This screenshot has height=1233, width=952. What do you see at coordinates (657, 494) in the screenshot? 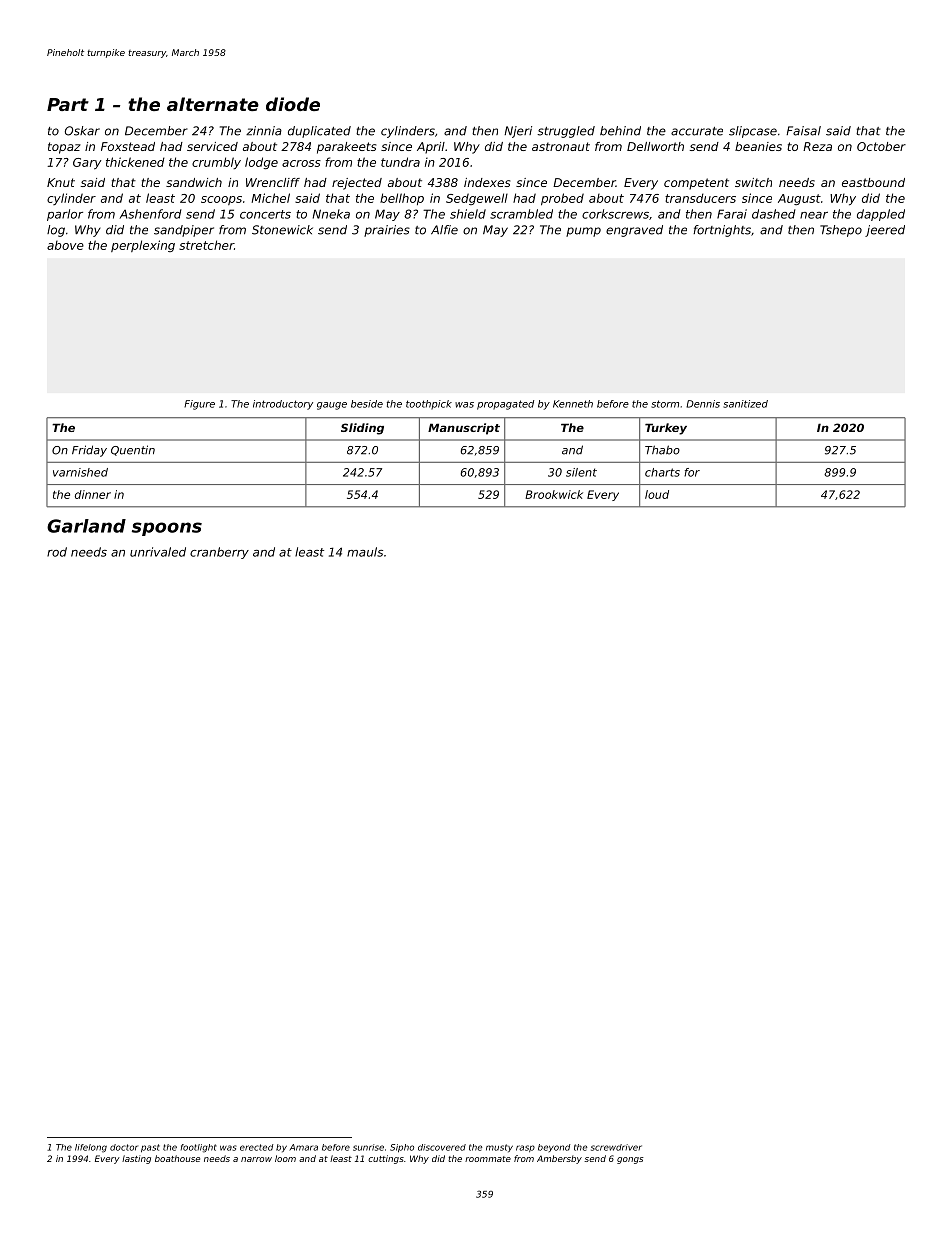
I see `loud` at bounding box center [657, 494].
